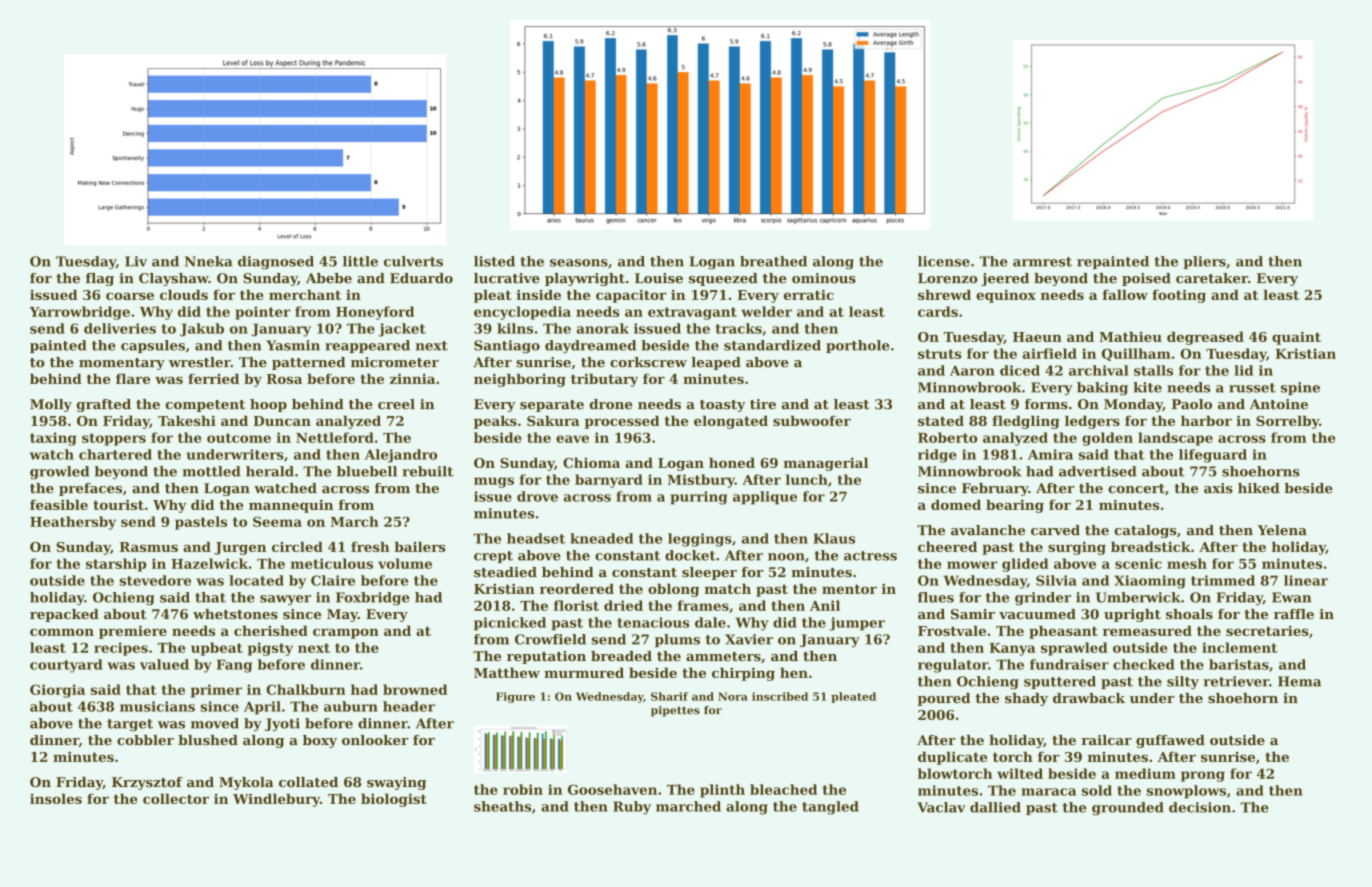 The width and height of the page is (1372, 887). I want to click on applique, so click(765, 498).
